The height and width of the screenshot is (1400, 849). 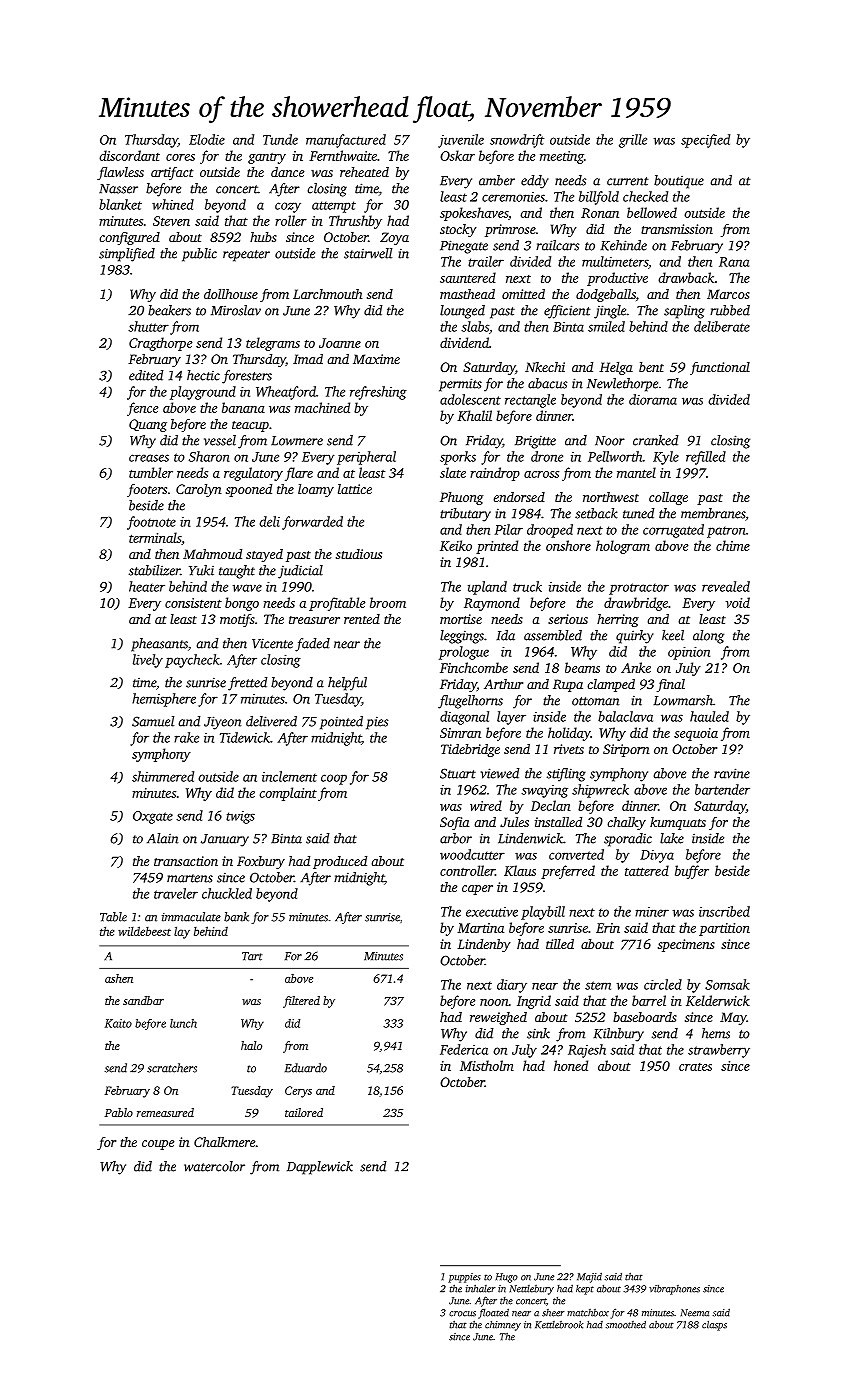 I want to click on ravine, so click(x=732, y=773).
